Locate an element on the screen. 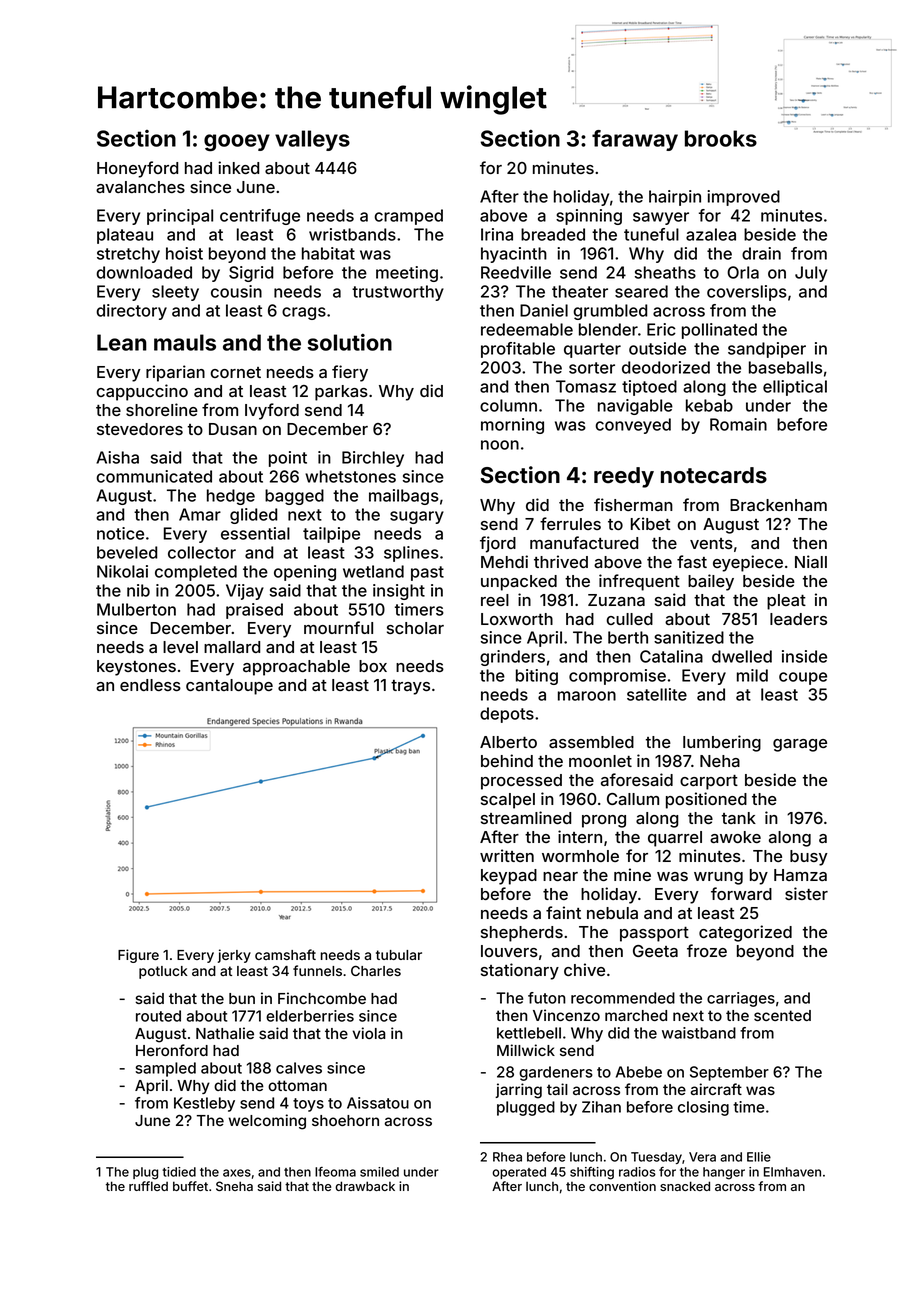 The width and height of the screenshot is (924, 1311). convention is located at coordinates (622, 1186).
